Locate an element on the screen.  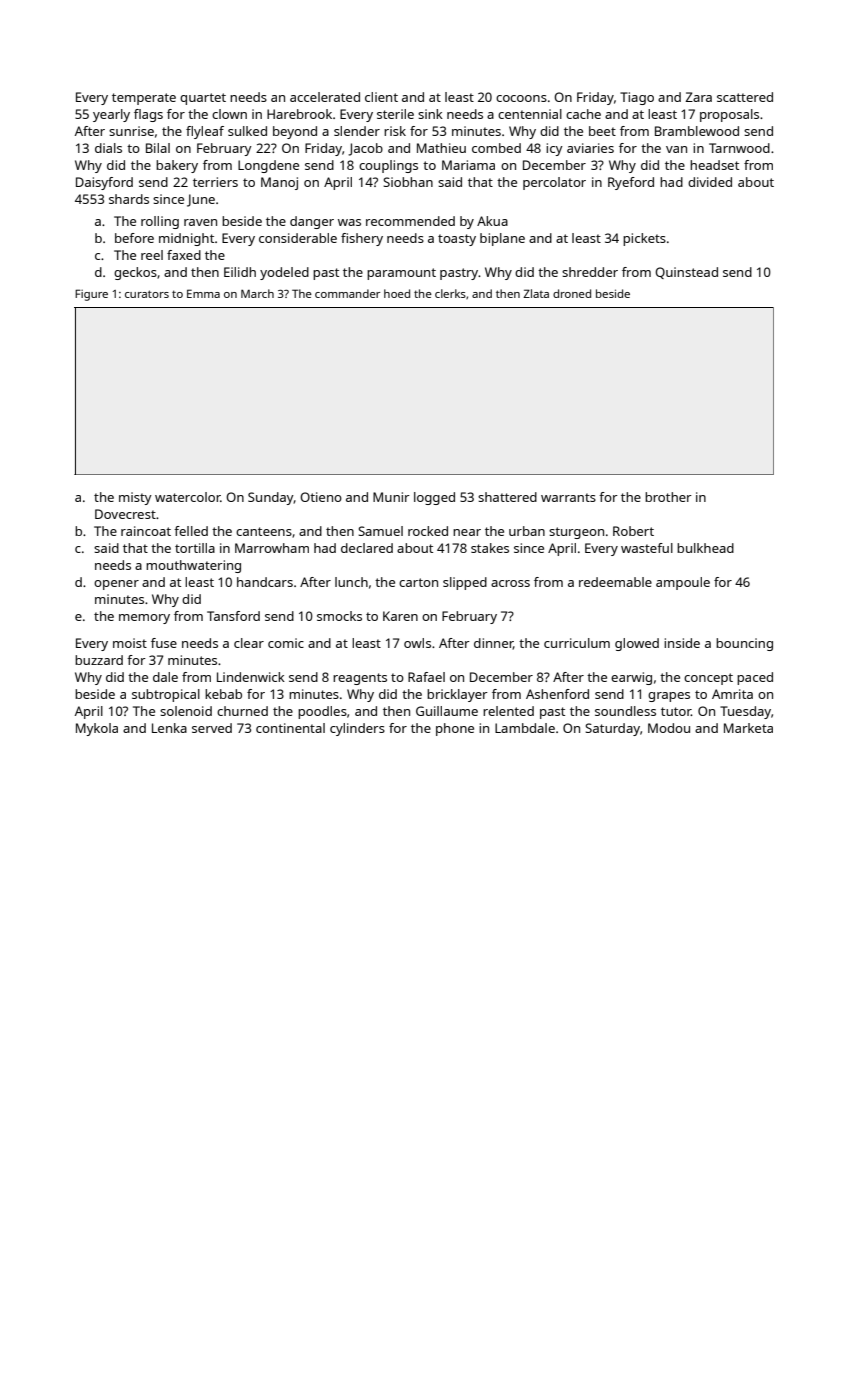
watercolor is located at coordinates (188, 497).
